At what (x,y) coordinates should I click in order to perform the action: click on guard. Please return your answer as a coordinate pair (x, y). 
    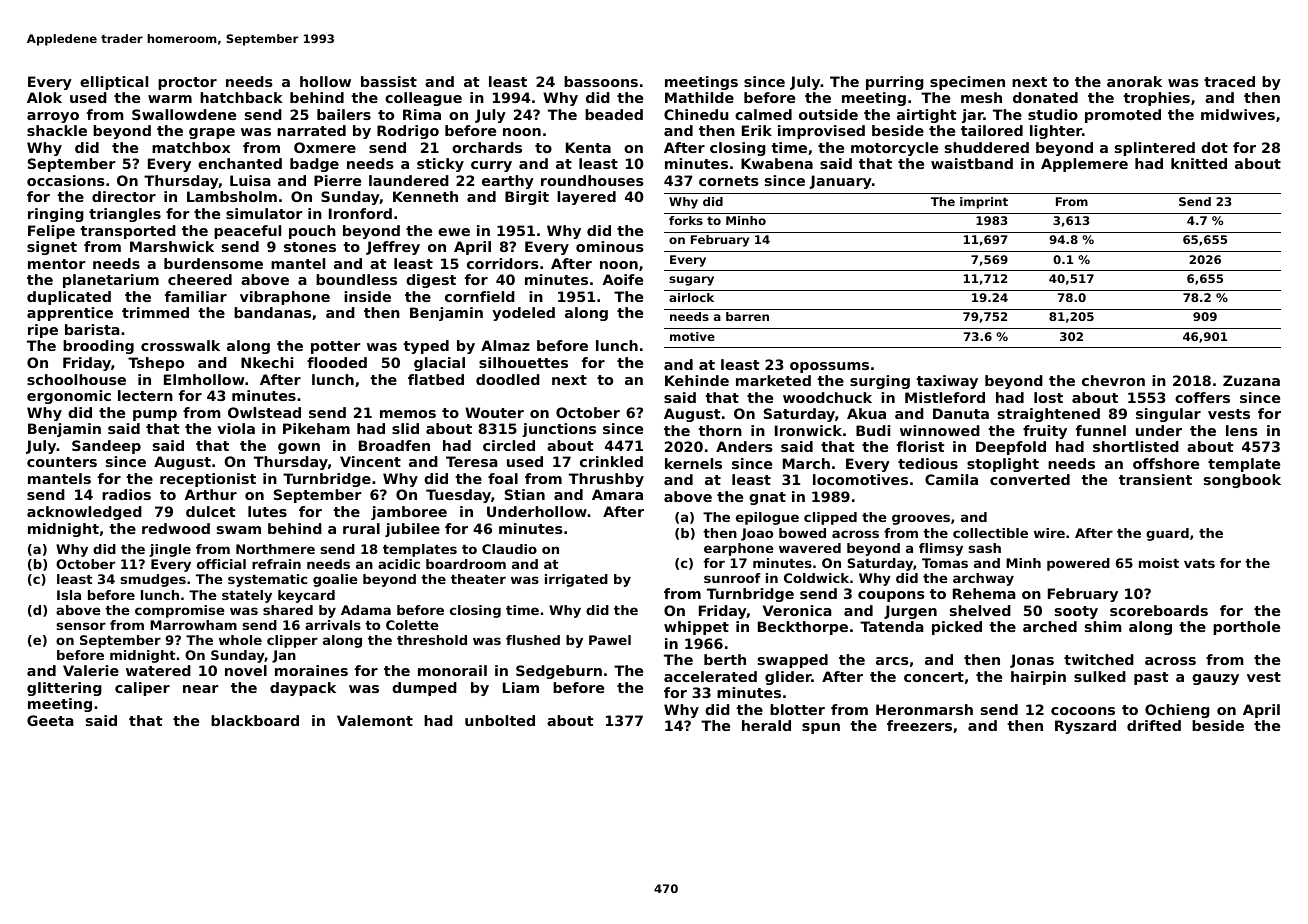
    Looking at the image, I should click on (1167, 534).
